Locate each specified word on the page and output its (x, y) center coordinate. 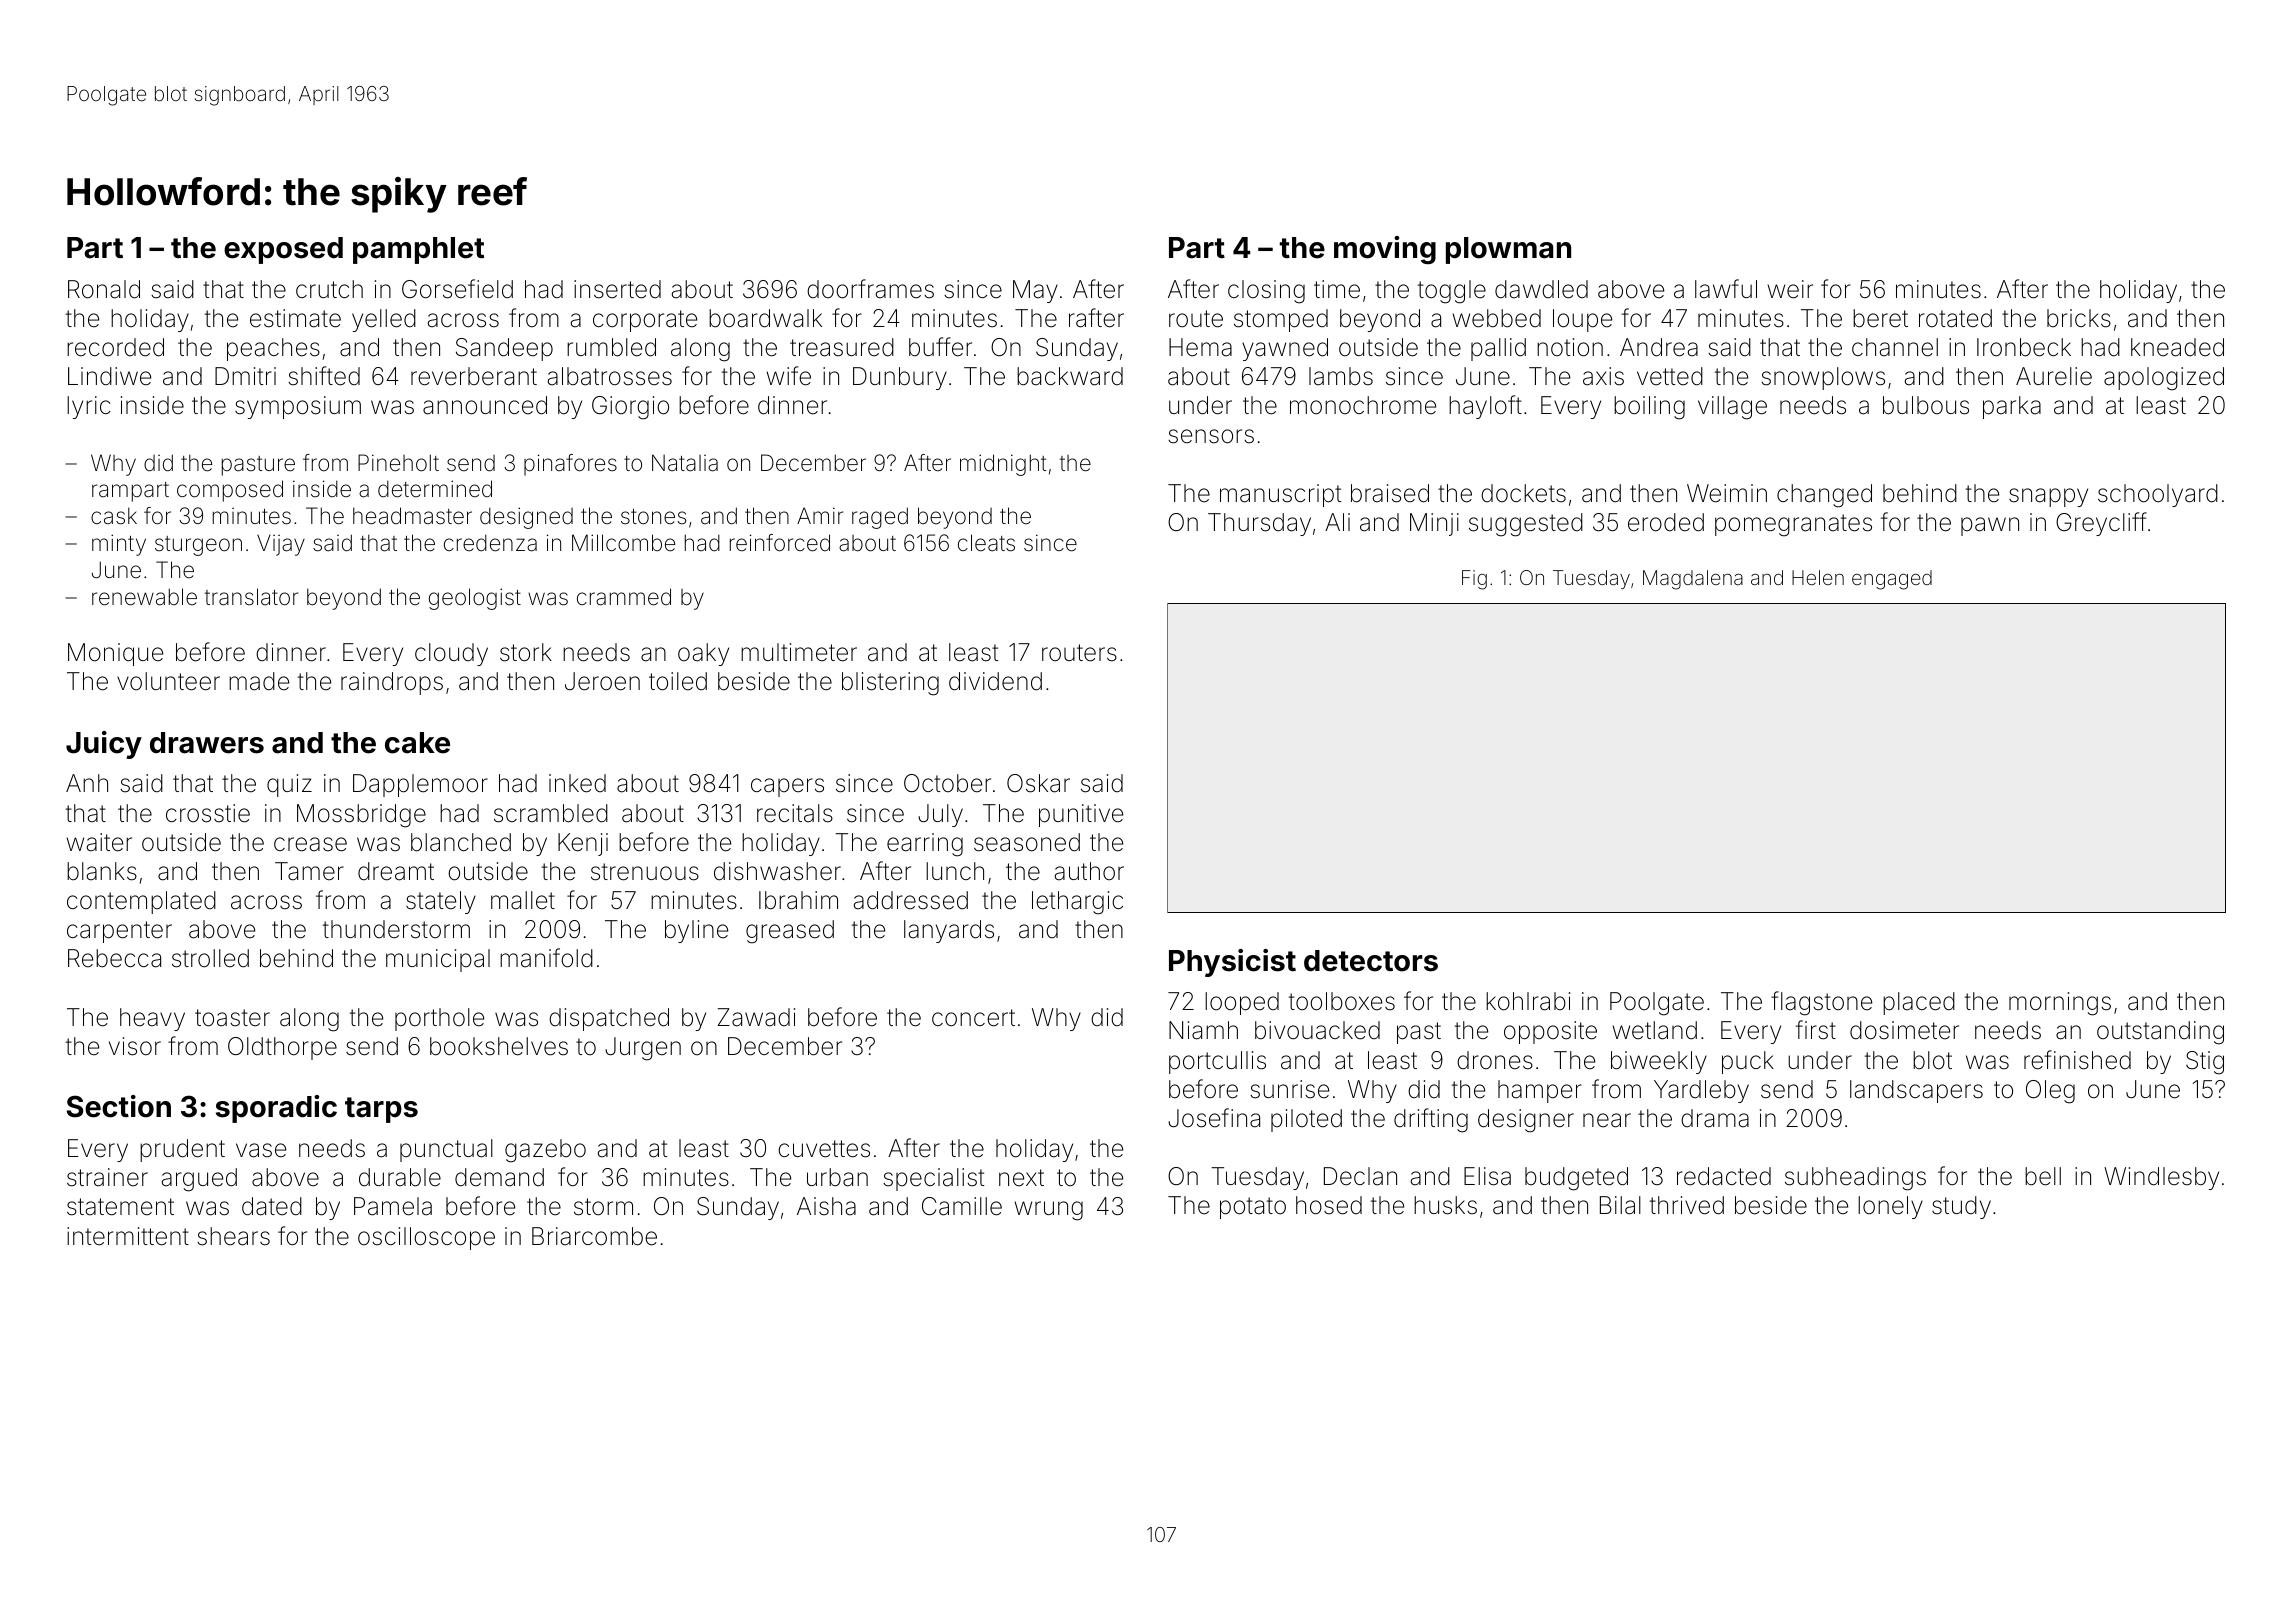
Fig (1474, 580)
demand (499, 1177)
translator (251, 597)
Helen (1818, 577)
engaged (1892, 580)
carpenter (119, 932)
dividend (995, 681)
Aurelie (2054, 376)
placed (1919, 1003)
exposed (283, 250)
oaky (703, 654)
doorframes (870, 289)
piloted (1306, 1120)
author (1089, 871)
